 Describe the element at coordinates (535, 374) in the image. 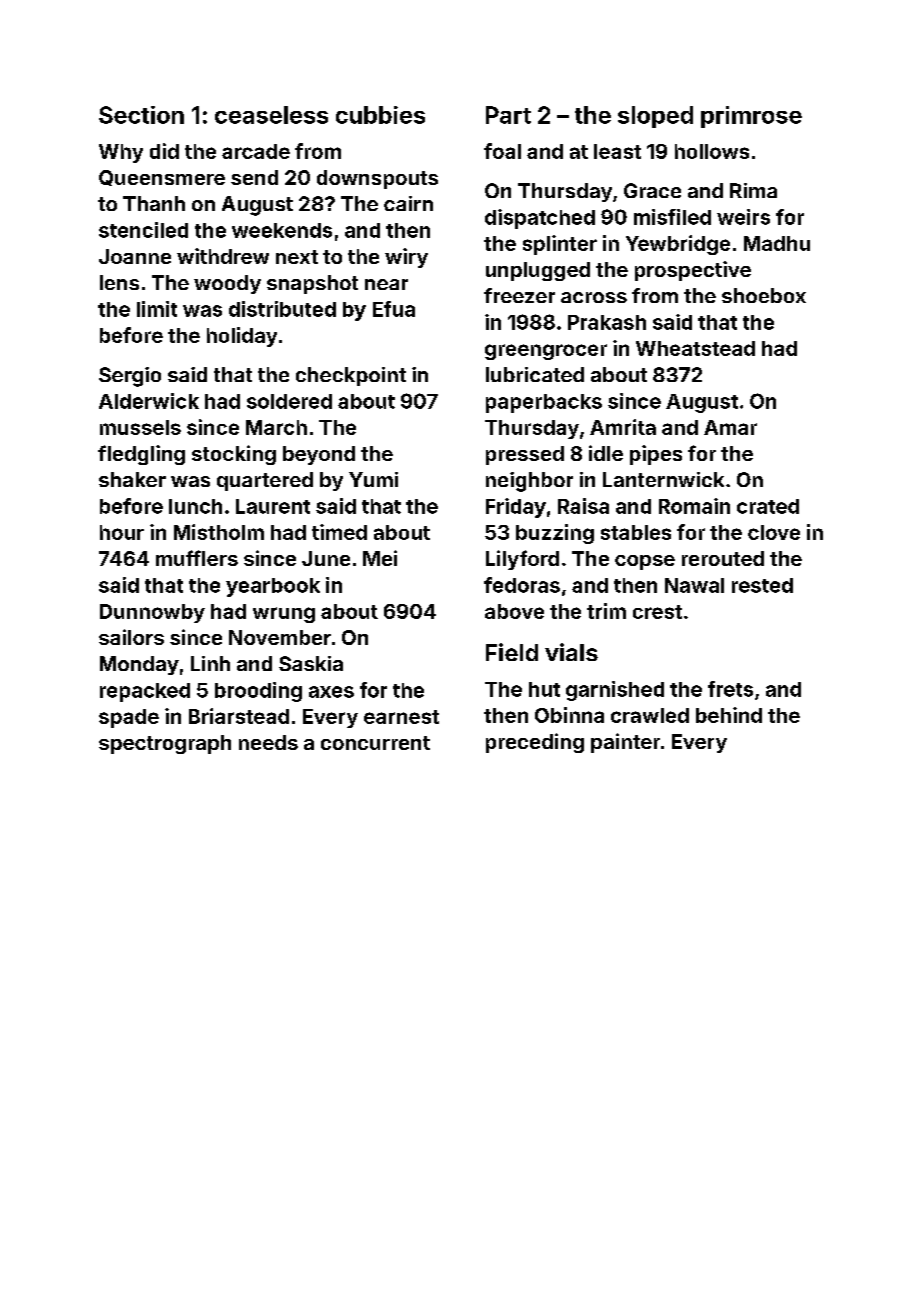

I see `lubricated` at that location.
